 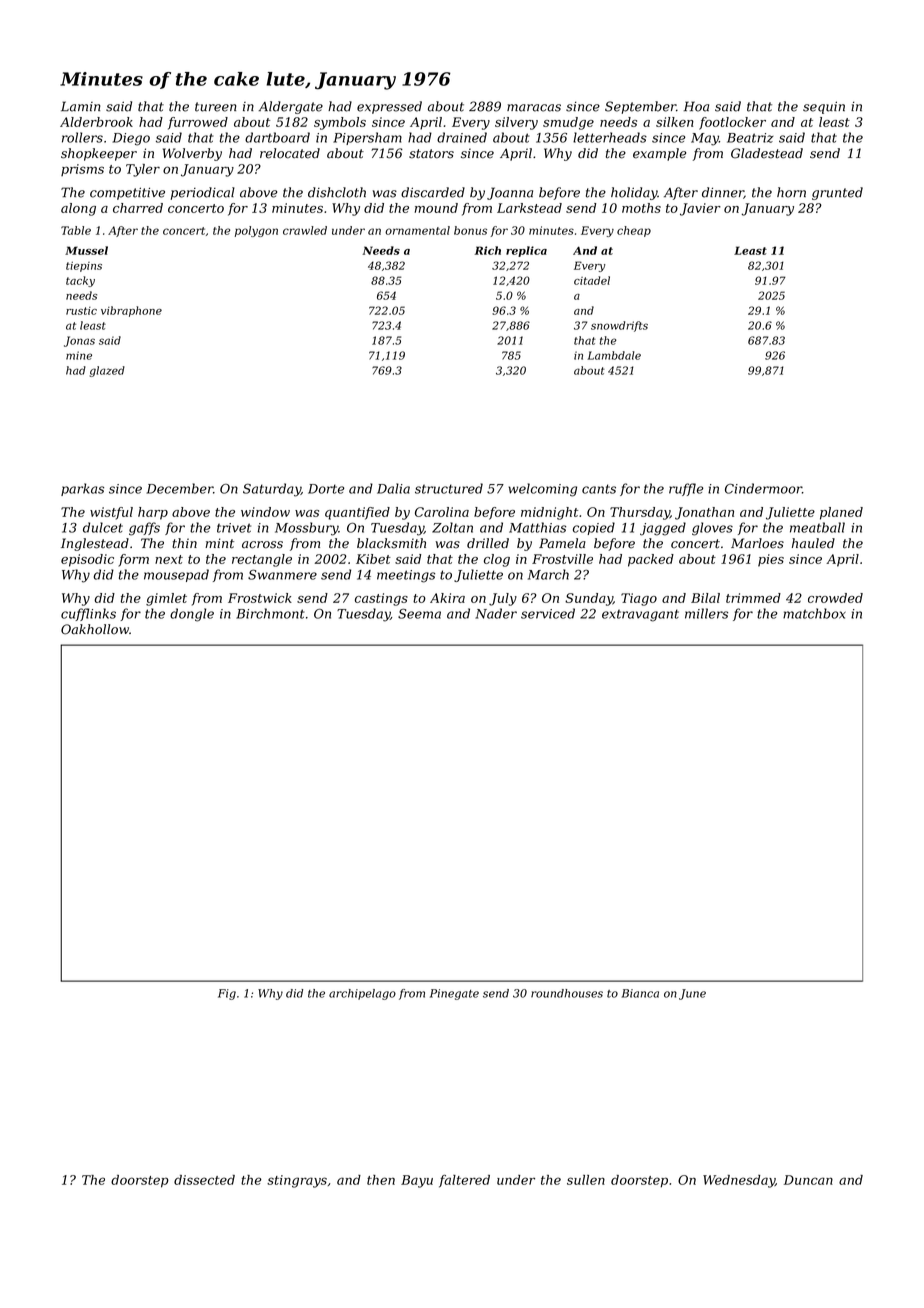 I want to click on Larkstead, so click(x=529, y=208).
